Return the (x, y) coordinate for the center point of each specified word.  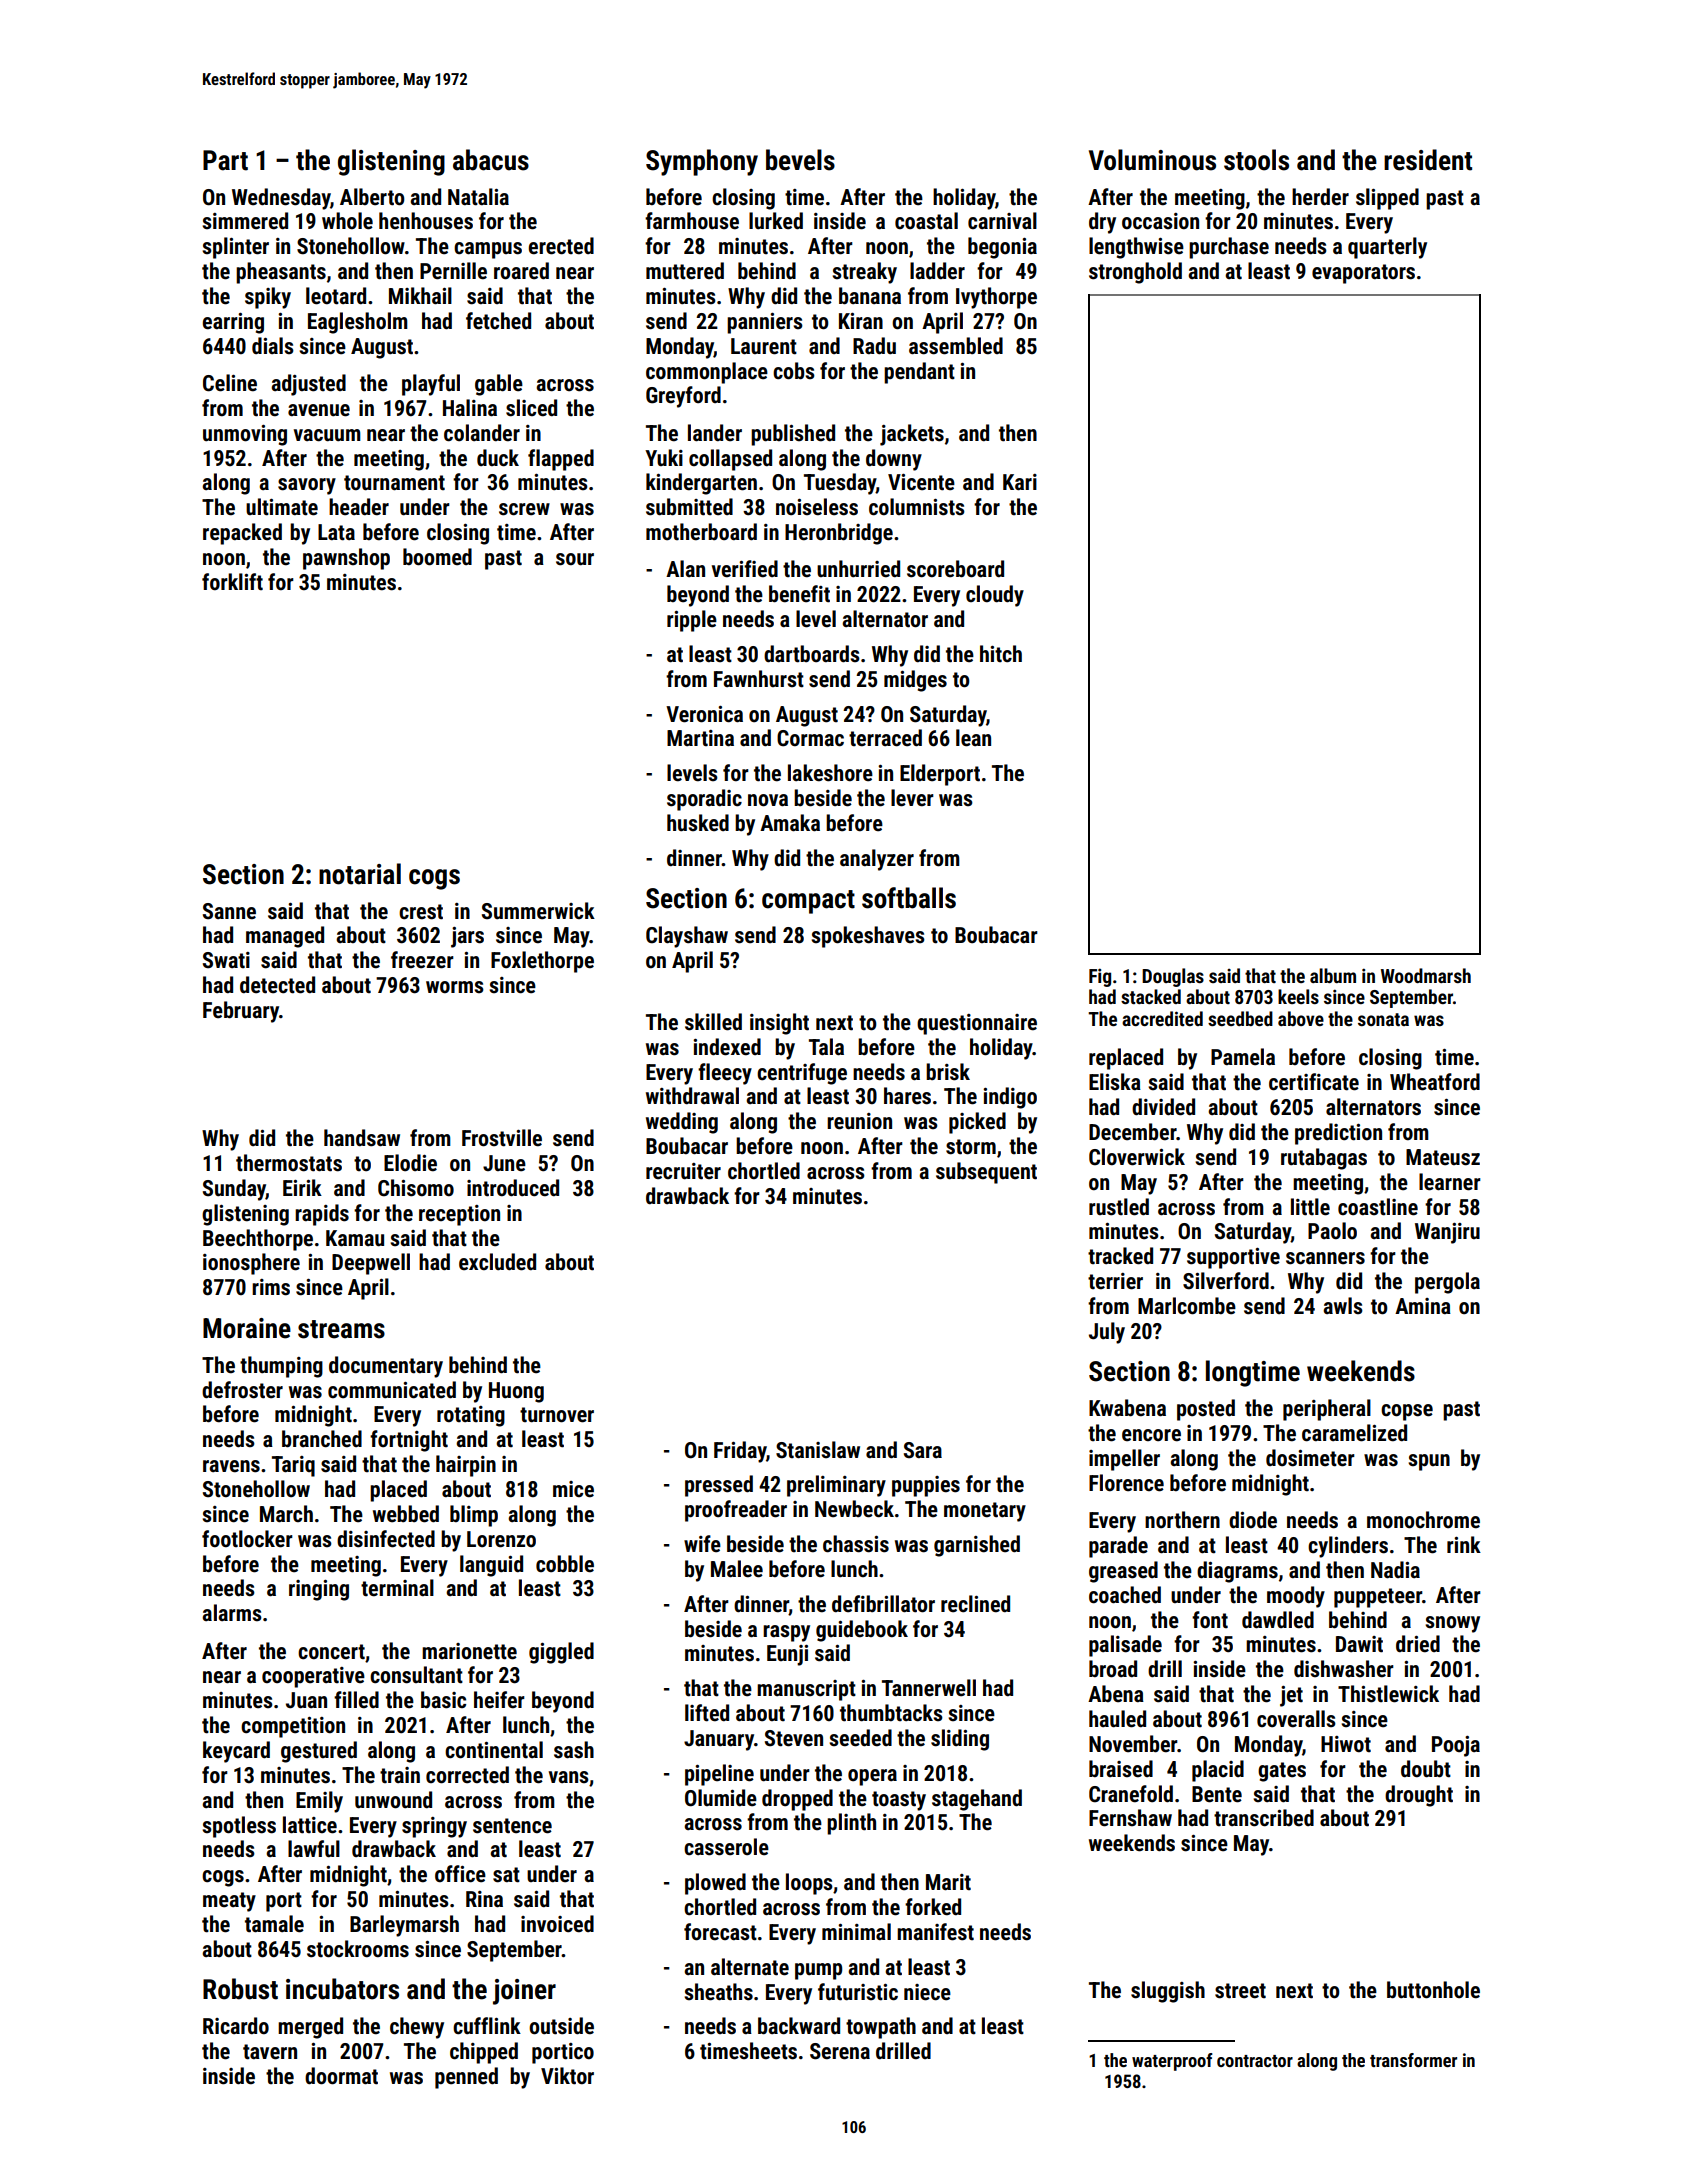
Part (225, 160)
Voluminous (1152, 160)
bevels (800, 160)
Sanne (229, 911)
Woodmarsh (1426, 975)
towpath (881, 2028)
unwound (393, 1800)
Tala (826, 1047)
